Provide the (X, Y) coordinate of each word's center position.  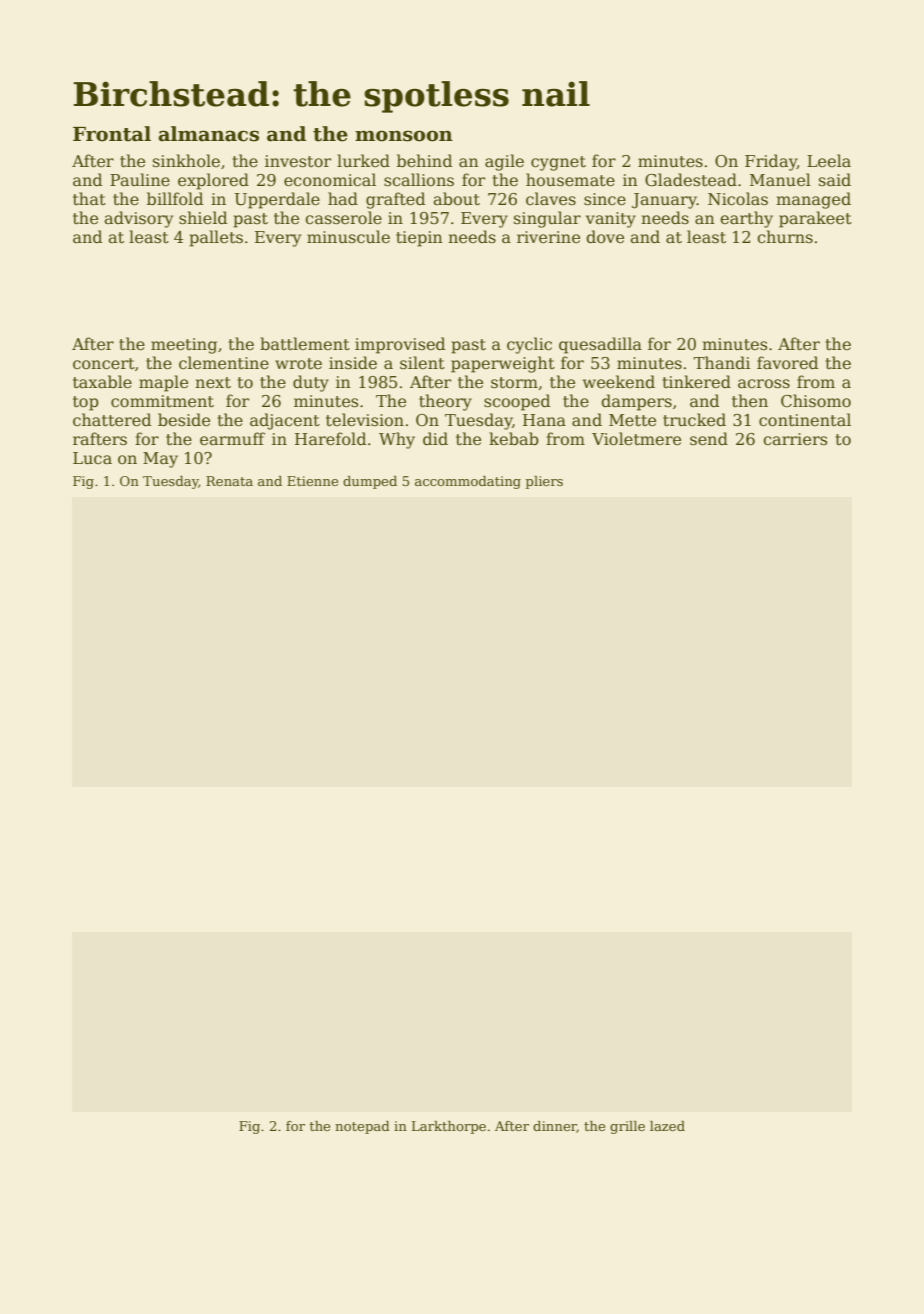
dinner (555, 1127)
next (213, 383)
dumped (370, 482)
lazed (667, 1126)
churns (785, 236)
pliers (544, 482)
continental (805, 420)
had (343, 198)
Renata (229, 481)
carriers (795, 439)
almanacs (208, 134)
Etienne (312, 481)
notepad (362, 1127)
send (709, 439)
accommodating (468, 482)
